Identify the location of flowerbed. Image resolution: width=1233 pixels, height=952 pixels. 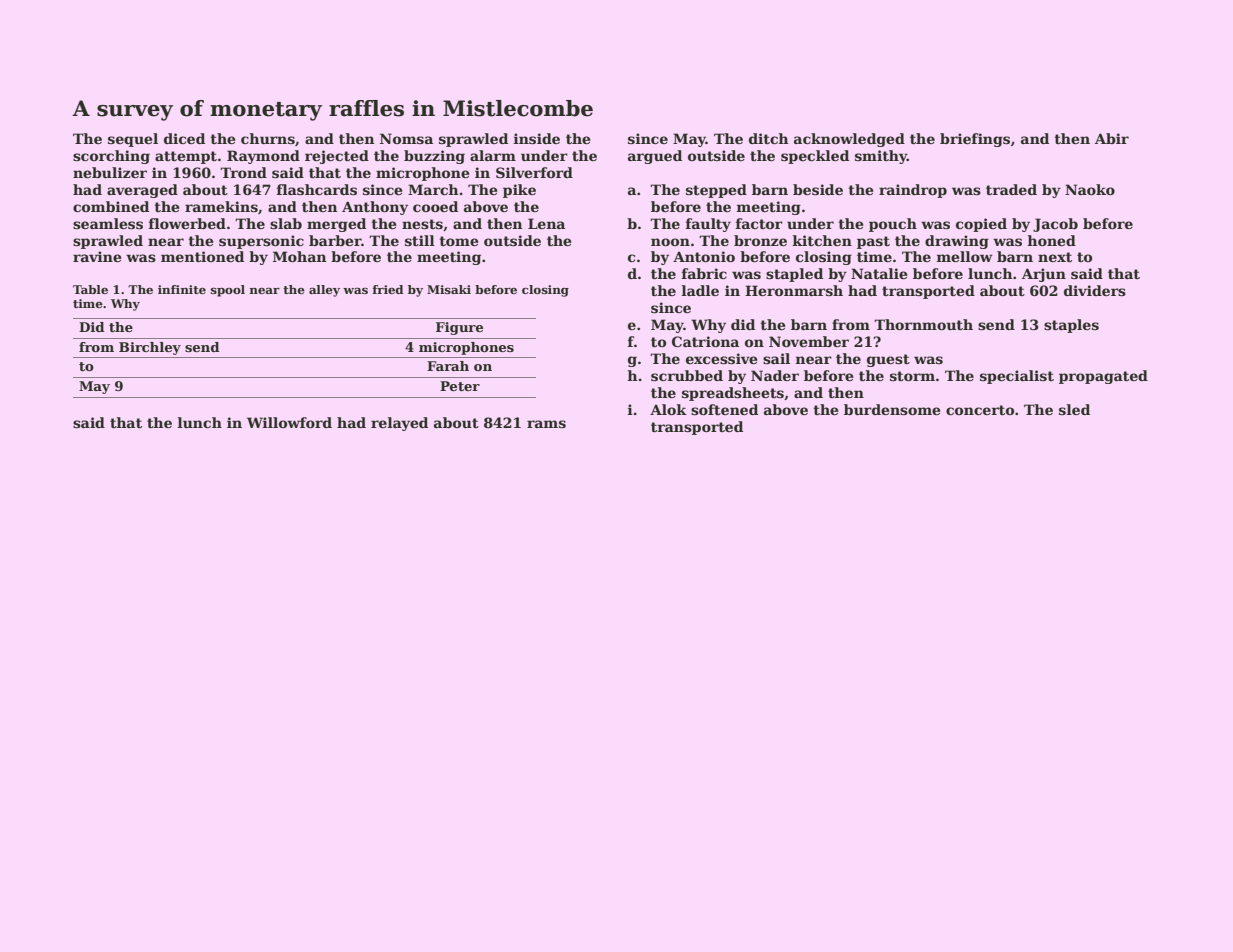
(187, 223).
